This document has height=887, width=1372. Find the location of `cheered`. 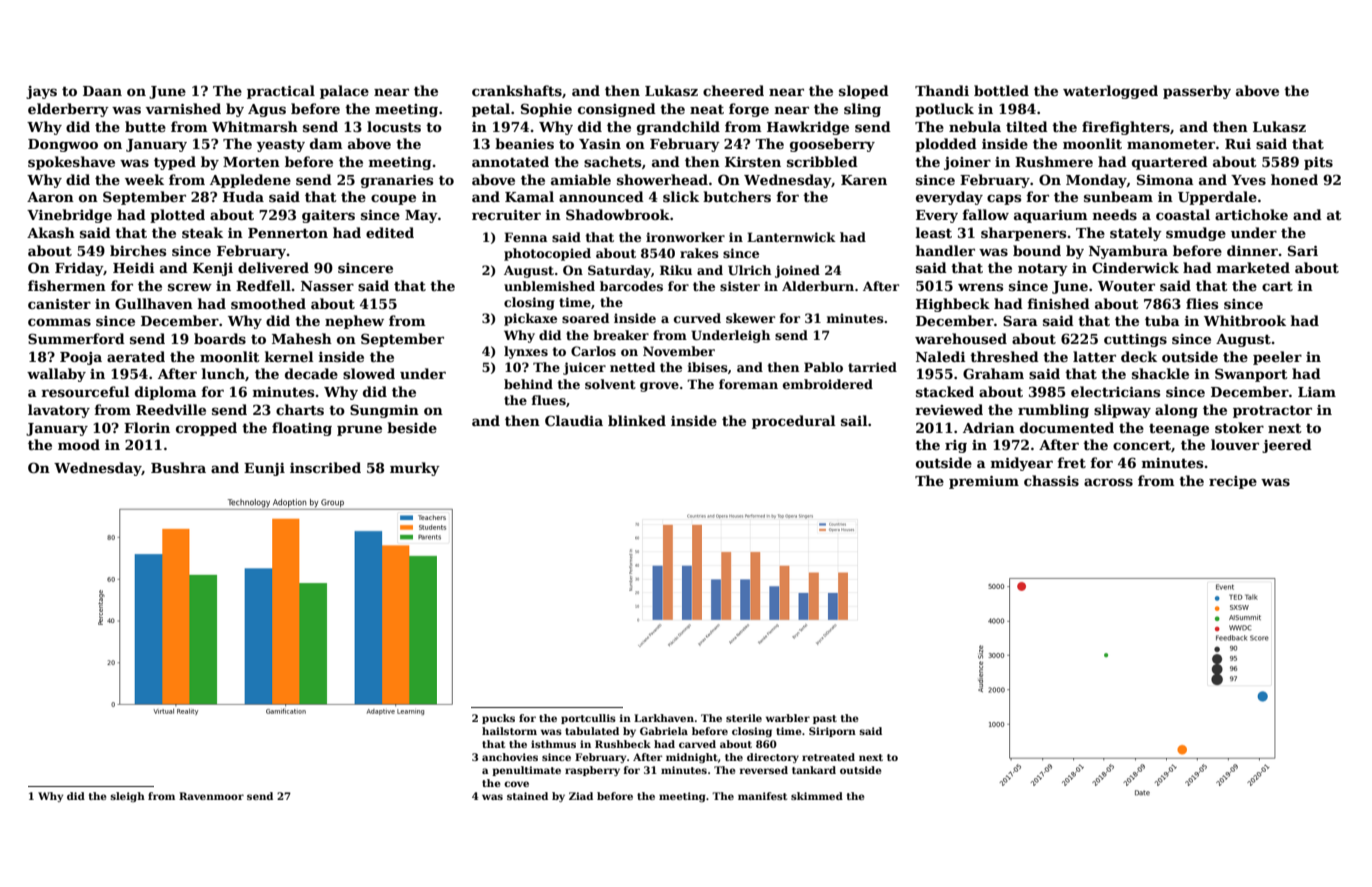

cheered is located at coordinates (733, 90).
